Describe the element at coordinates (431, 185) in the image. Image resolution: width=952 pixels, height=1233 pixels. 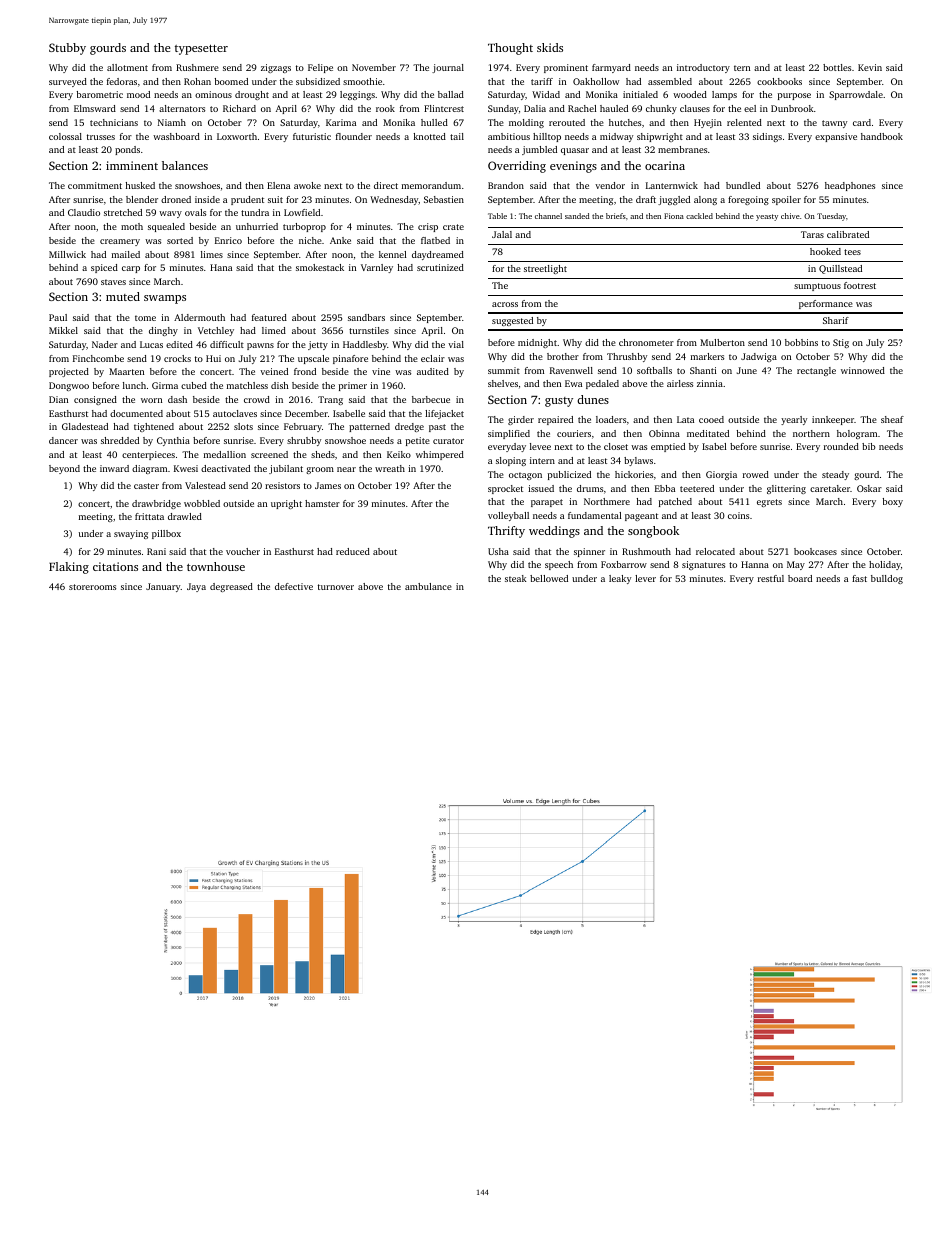
I see `memorandum` at that location.
